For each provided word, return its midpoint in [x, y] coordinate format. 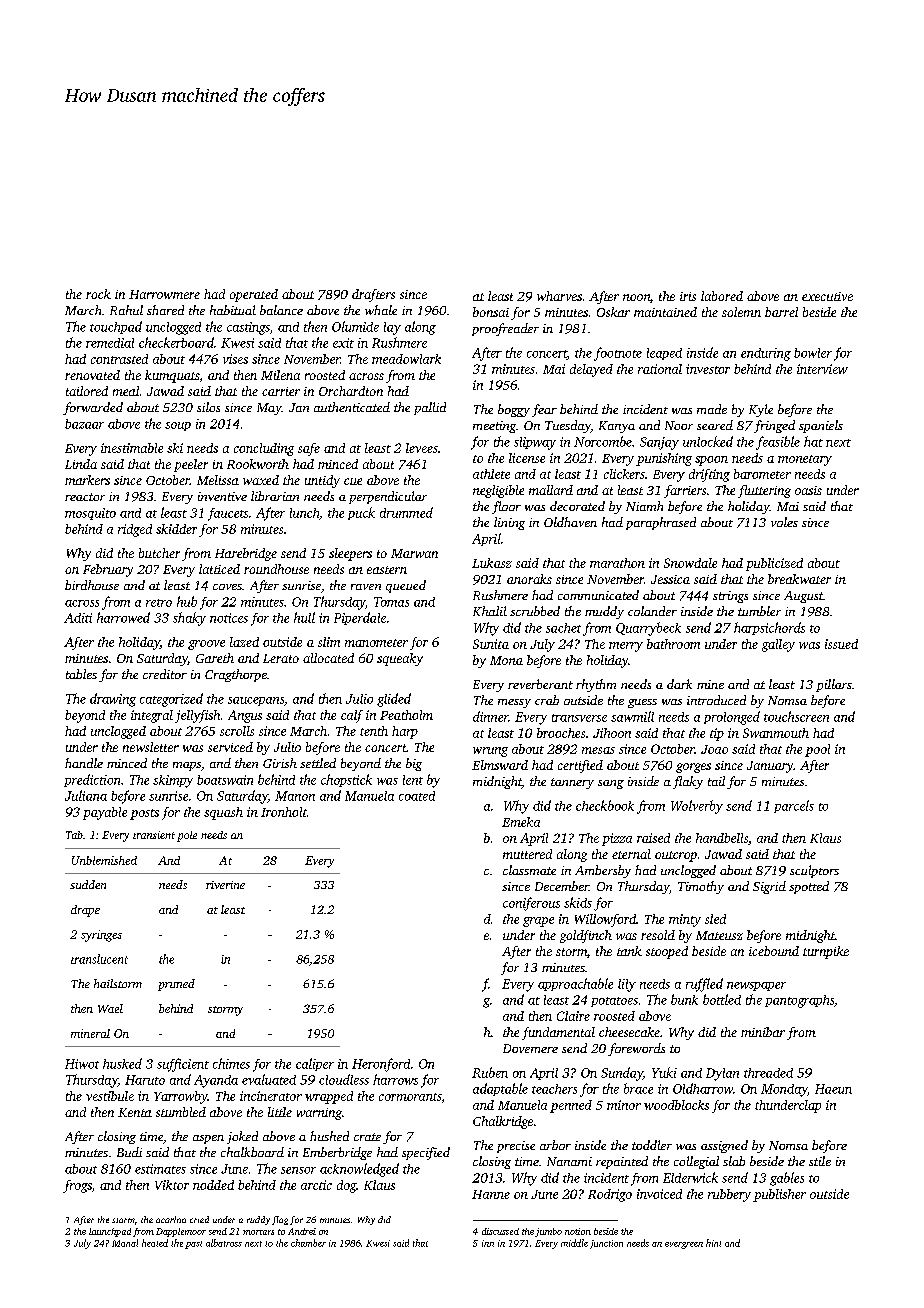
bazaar [84, 424]
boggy [514, 410]
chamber [308, 1243]
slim [329, 642]
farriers [685, 491]
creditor [165, 674]
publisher [779, 1195]
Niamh [644, 506]
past [193, 1245]
